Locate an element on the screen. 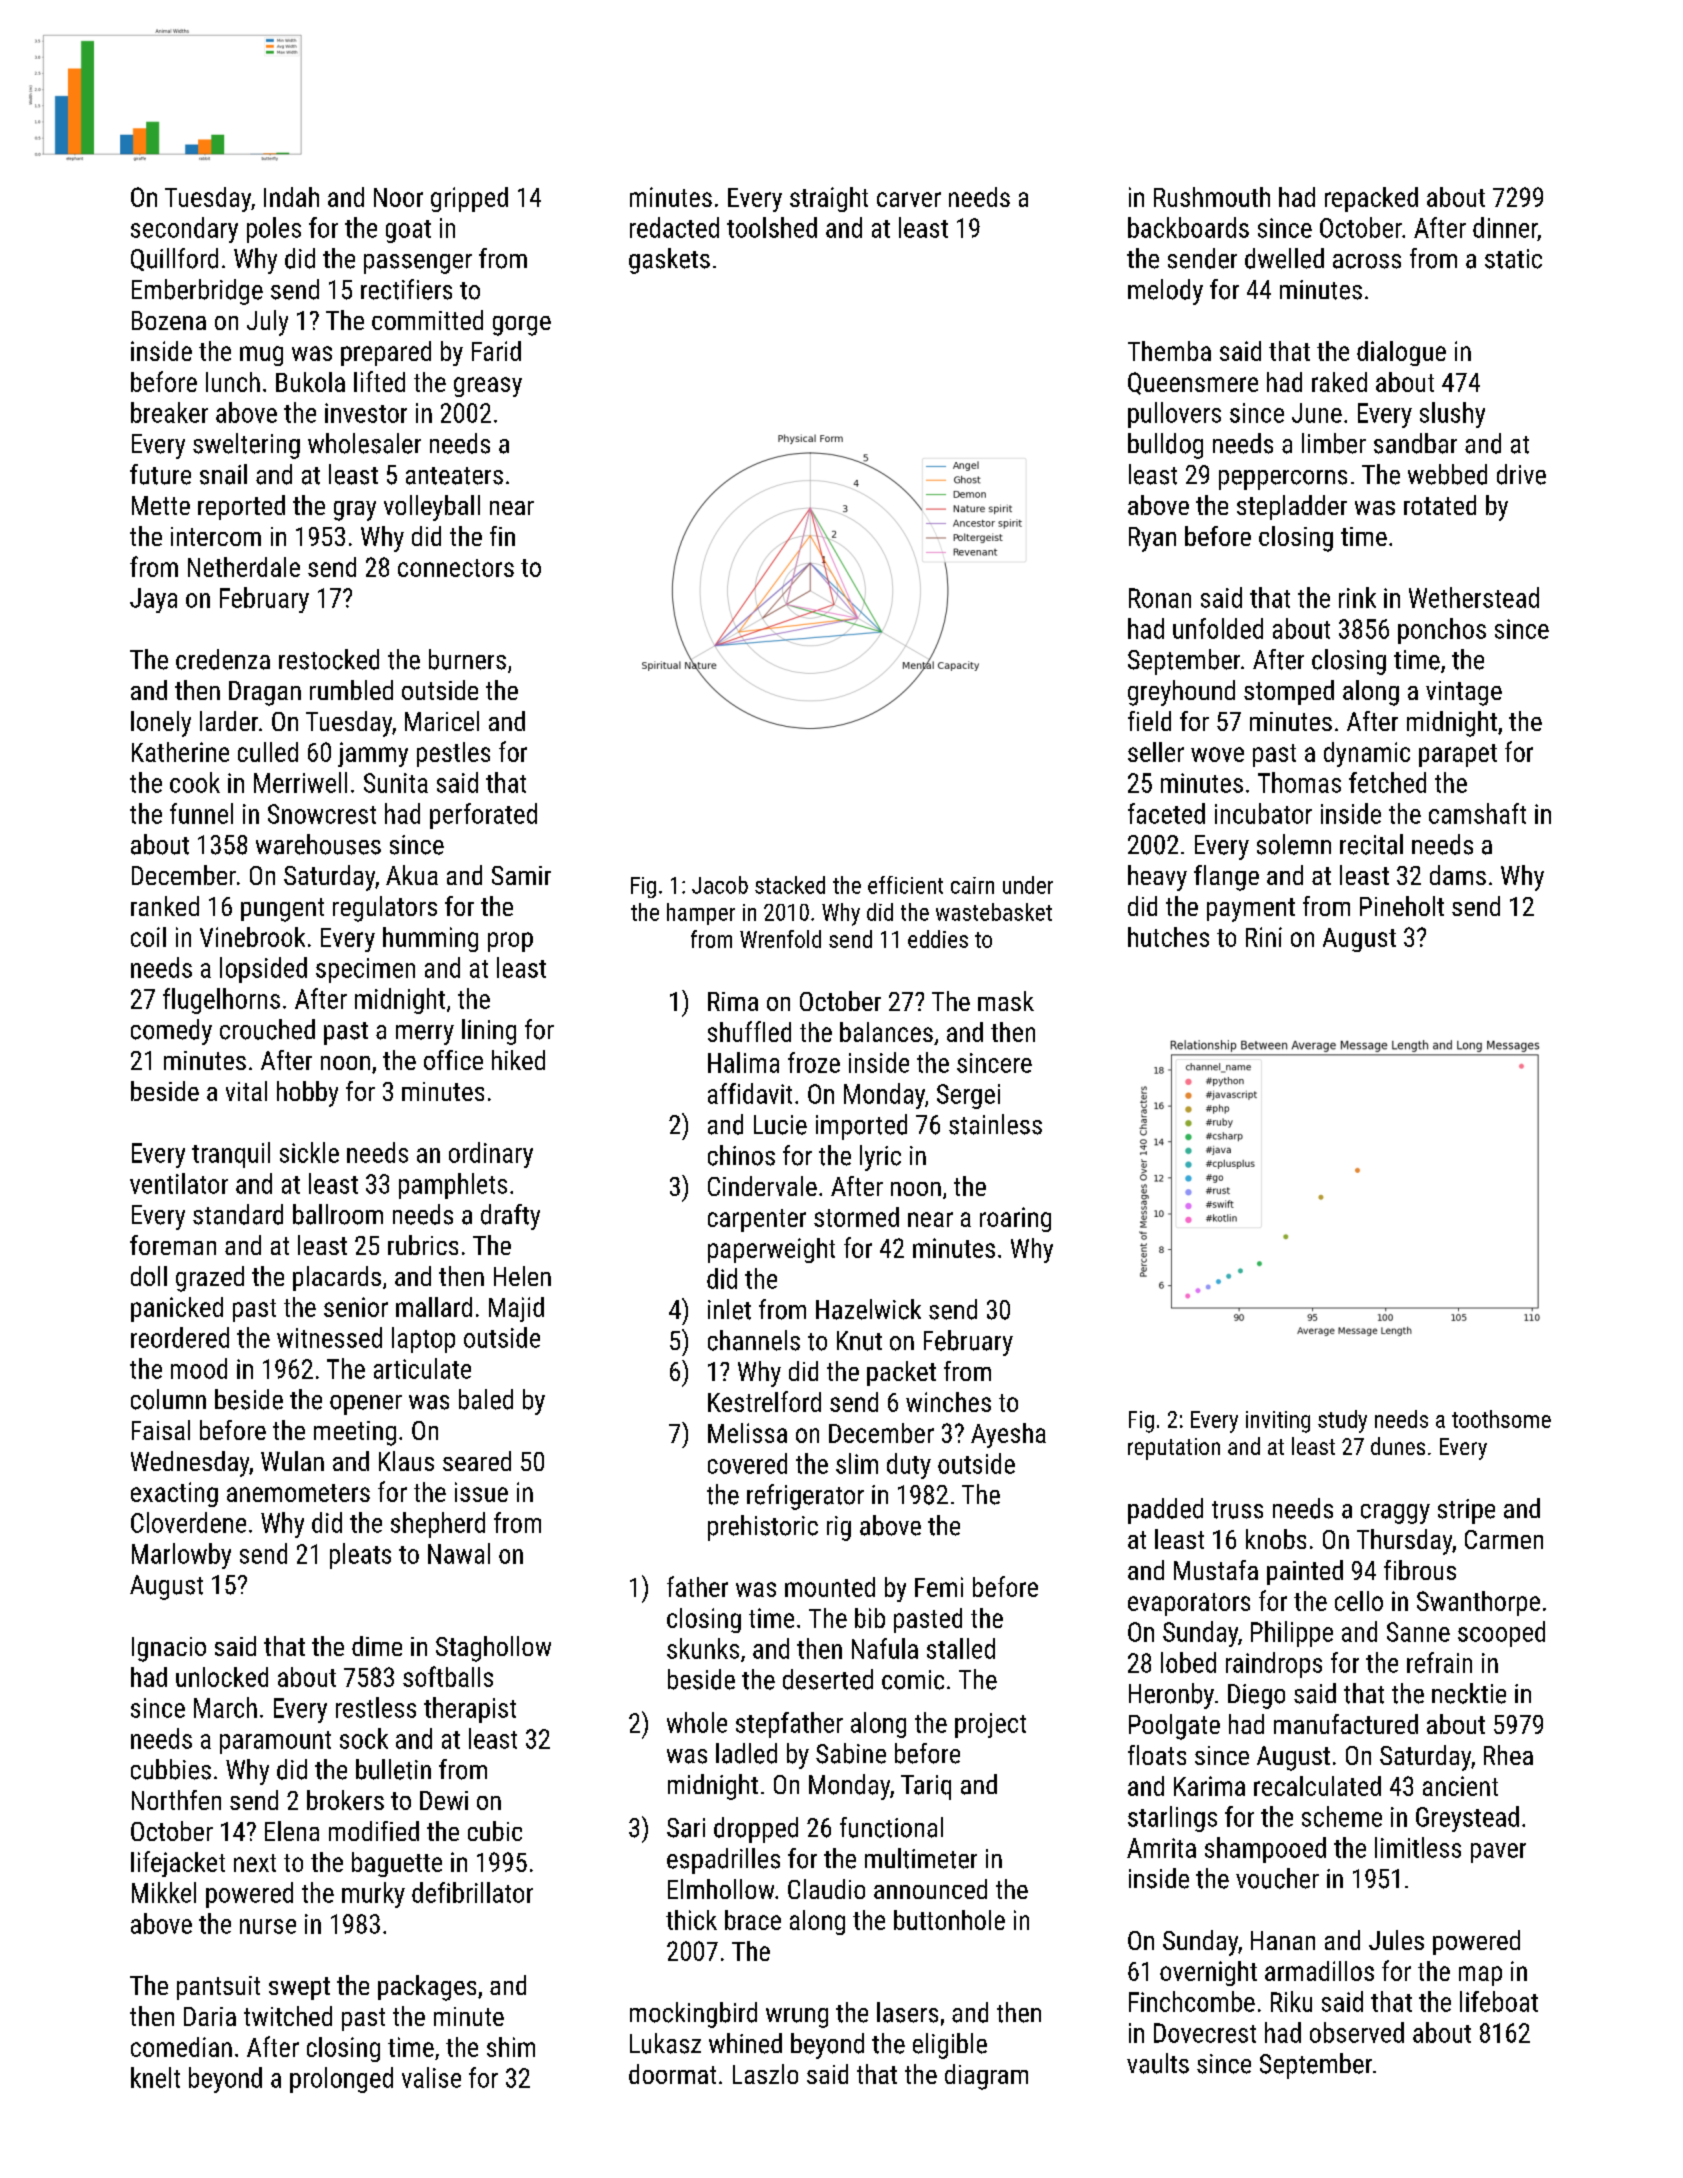  Philippe is located at coordinates (1292, 1634).
